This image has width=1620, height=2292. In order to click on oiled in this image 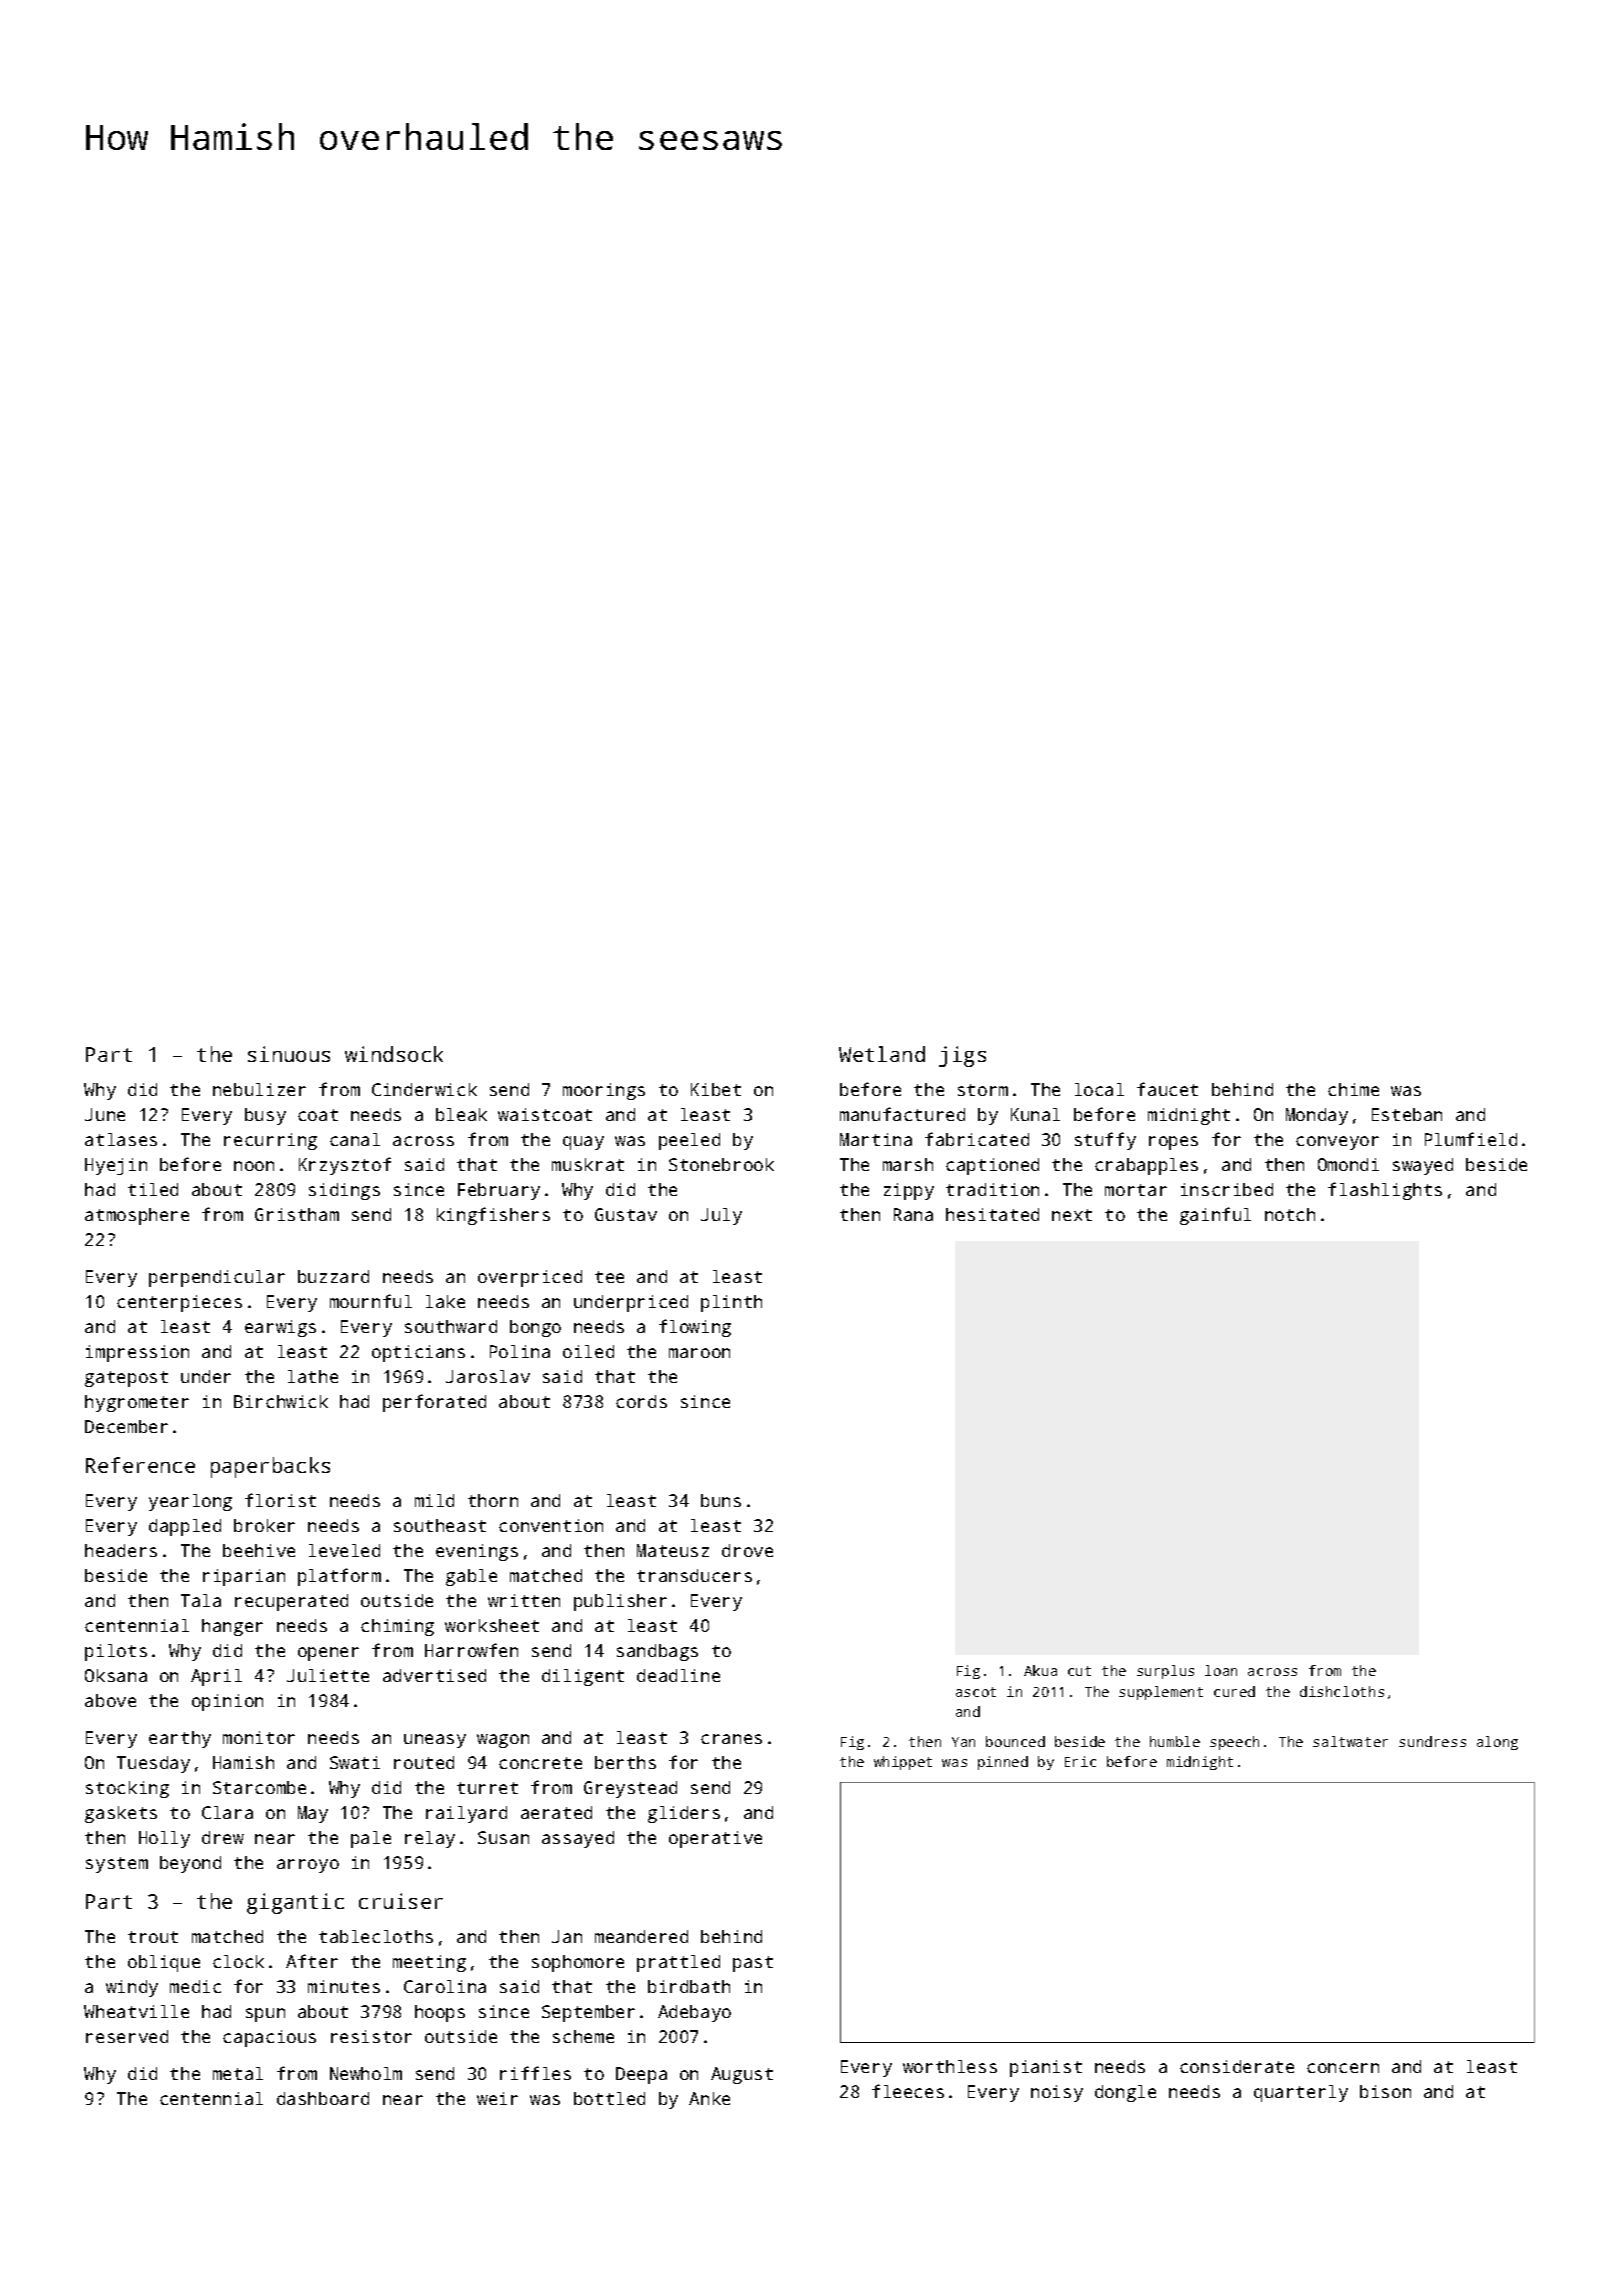, I will do `click(588, 1351)`.
